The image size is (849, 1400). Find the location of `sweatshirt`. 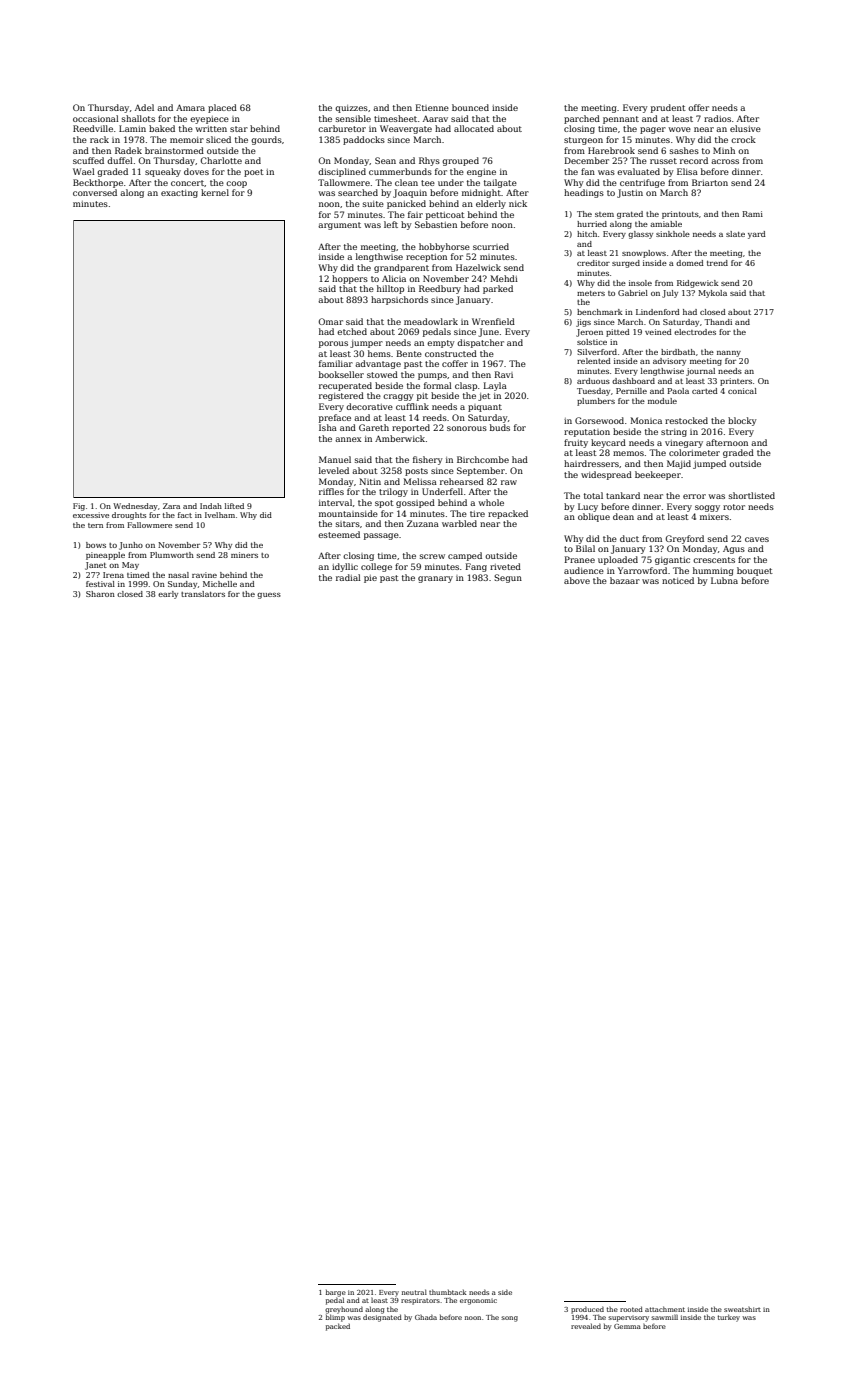

sweatshirt is located at coordinates (742, 1309).
